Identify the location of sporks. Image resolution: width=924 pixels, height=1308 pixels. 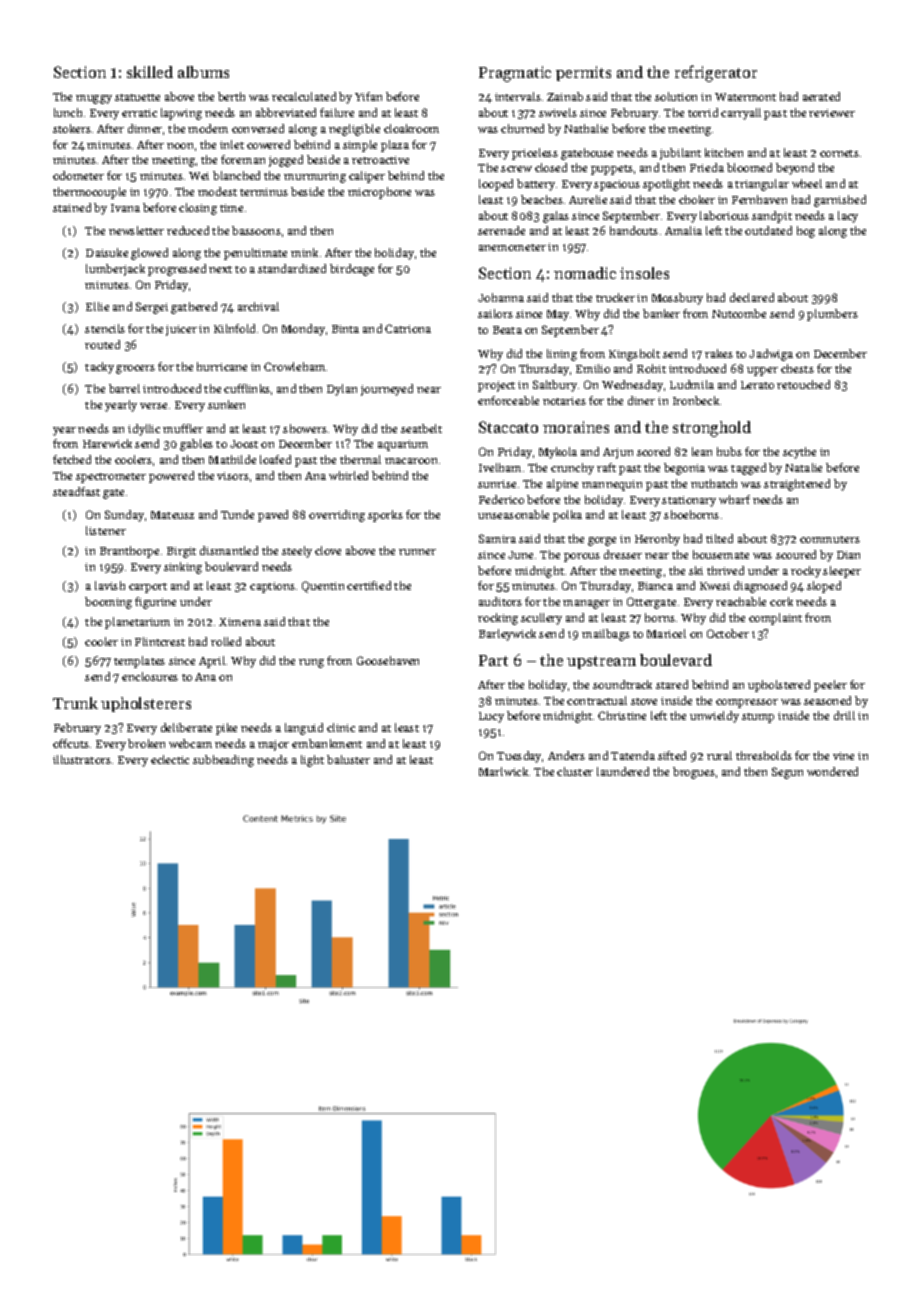
(385, 516).
